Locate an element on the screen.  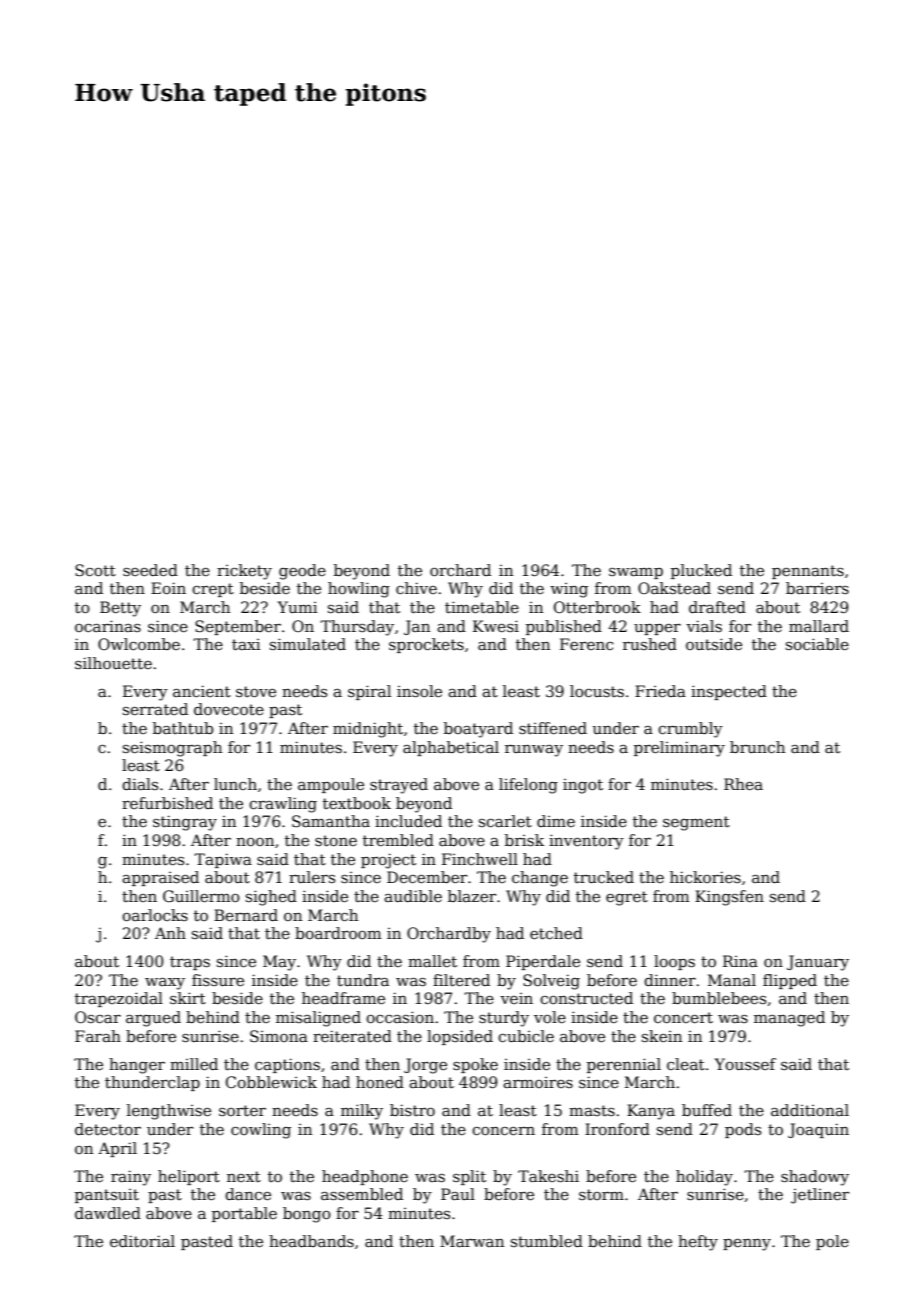
timetable is located at coordinates (482, 607).
